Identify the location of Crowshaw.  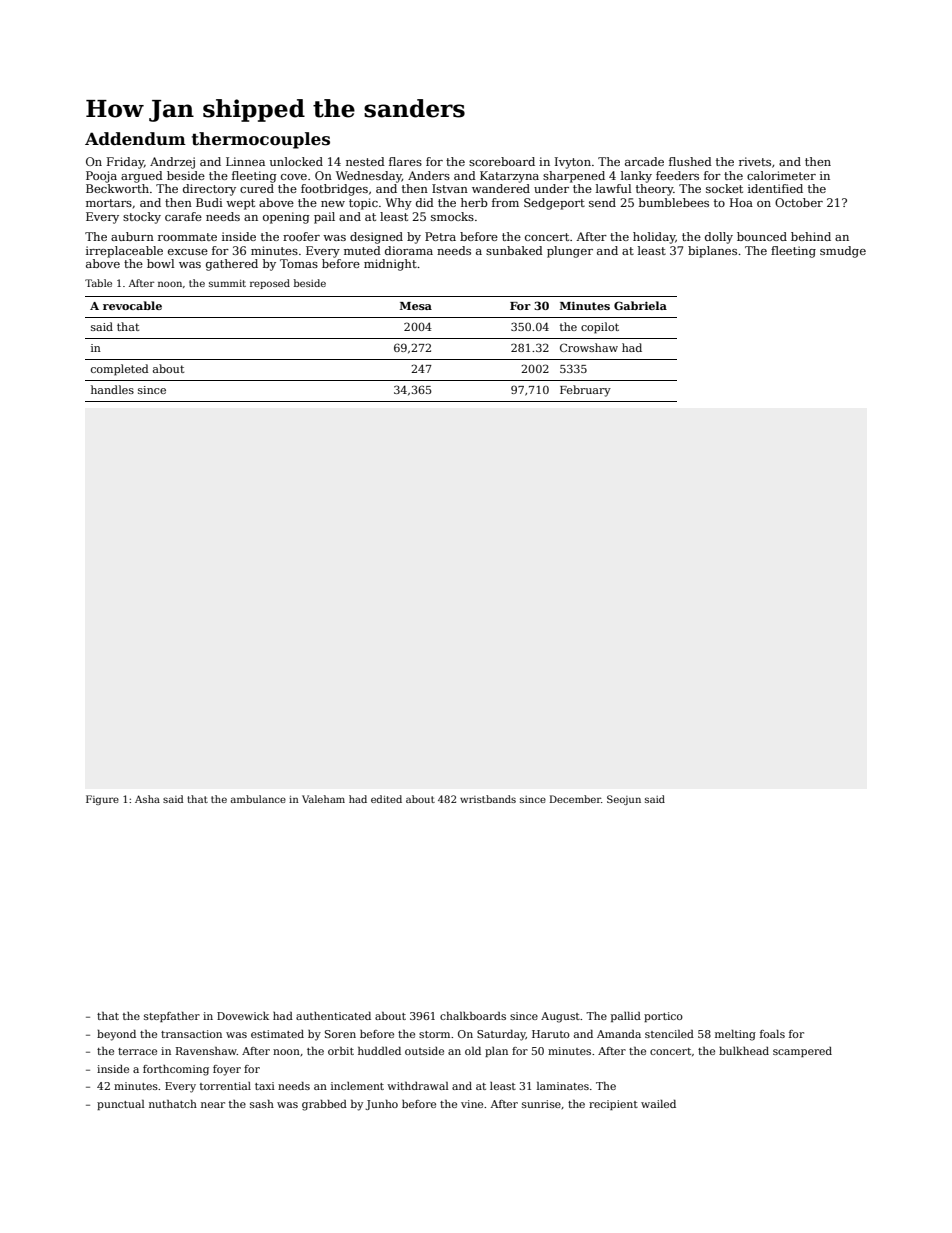
(589, 347).
